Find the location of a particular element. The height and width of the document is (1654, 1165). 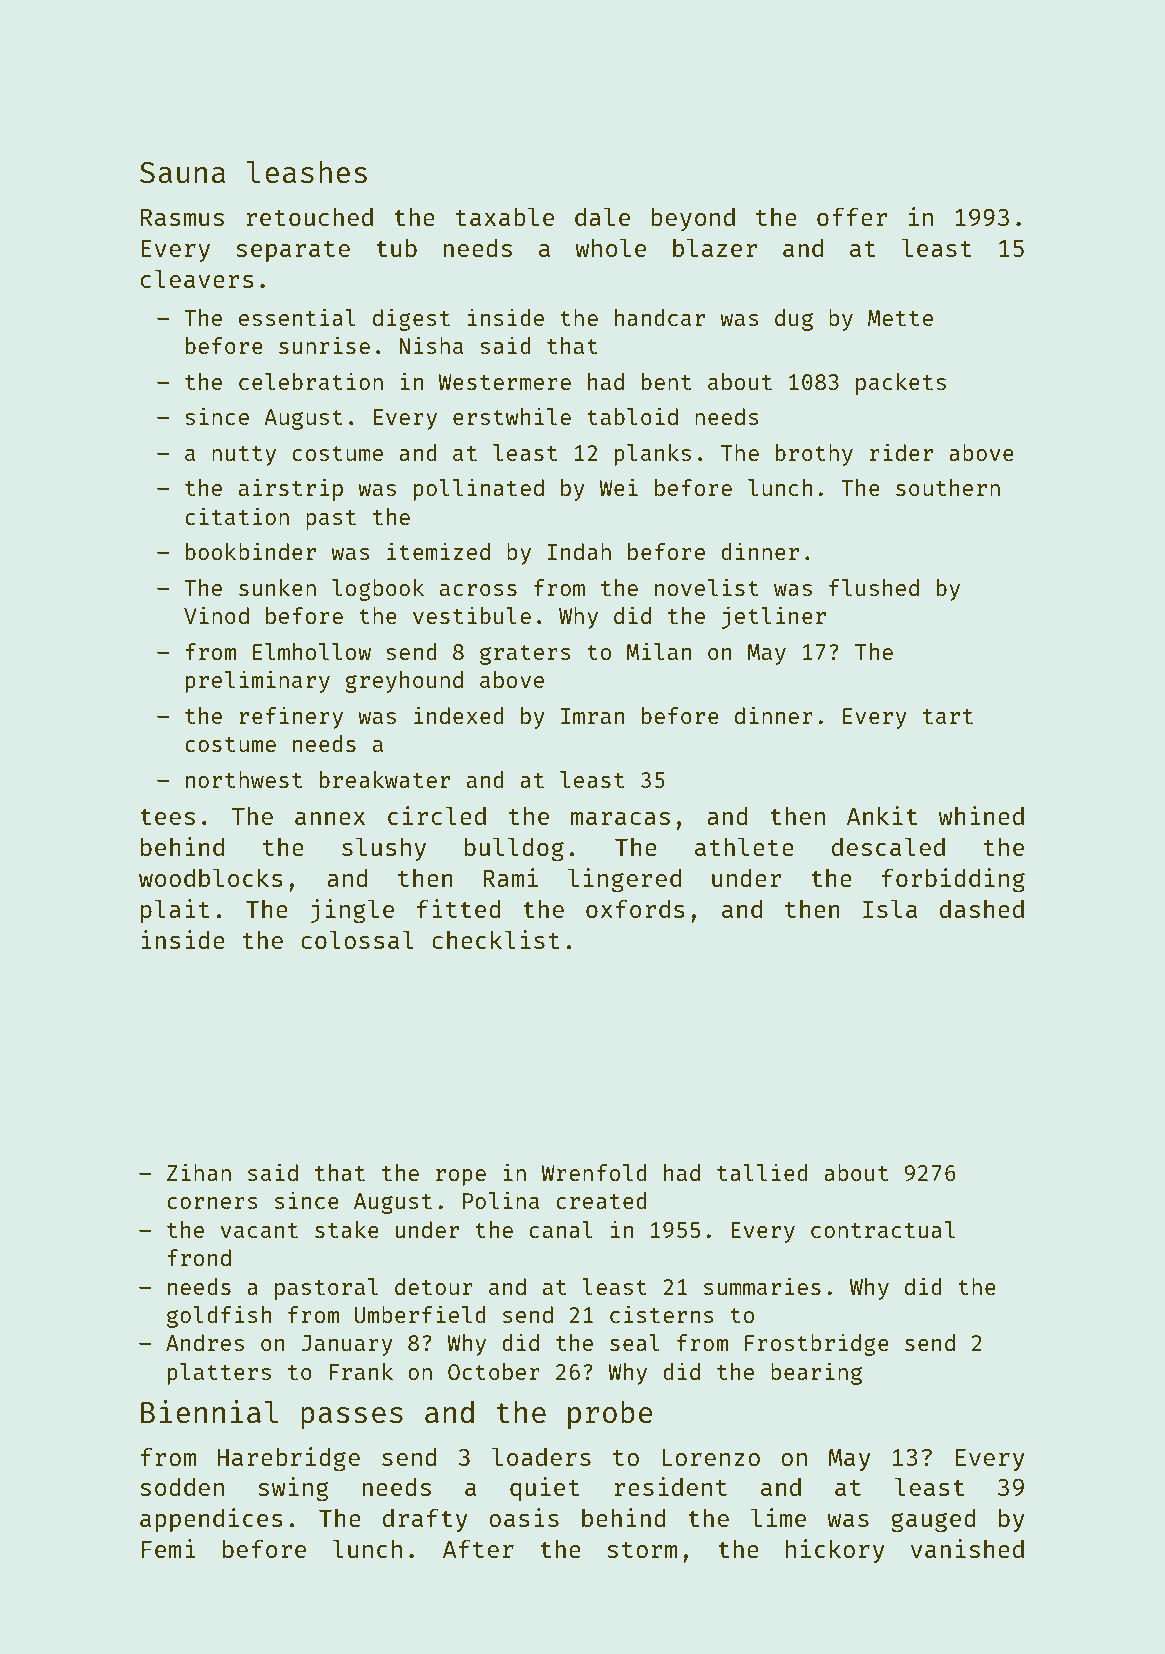

tees is located at coordinates (167, 817).
